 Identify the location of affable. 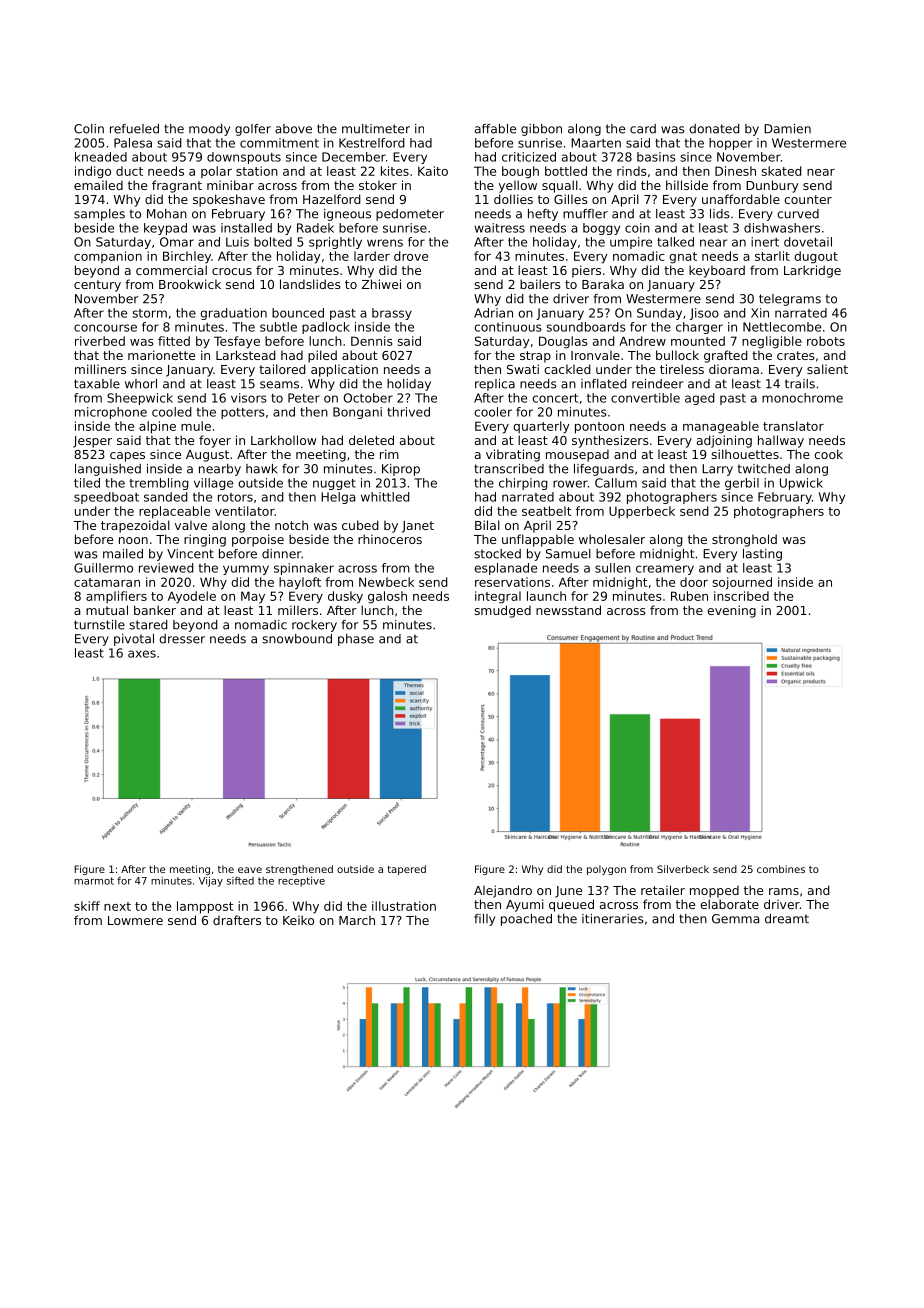
(495, 129).
